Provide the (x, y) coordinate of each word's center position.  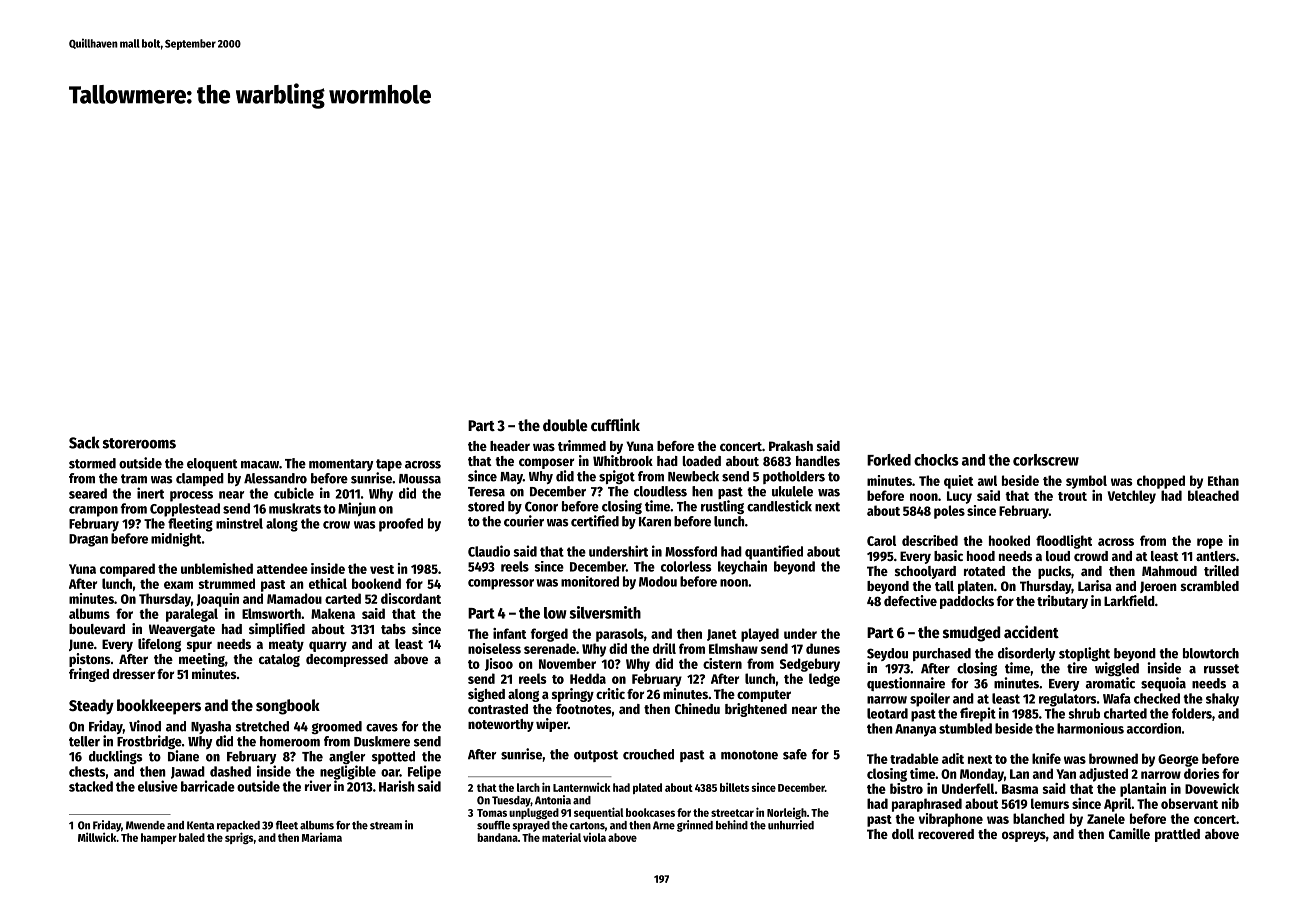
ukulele (792, 491)
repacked (238, 826)
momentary (341, 465)
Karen (655, 522)
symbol (1086, 482)
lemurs (1050, 803)
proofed (401, 525)
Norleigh (787, 813)
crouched (648, 754)
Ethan (1223, 480)
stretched (262, 726)
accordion (1154, 728)
